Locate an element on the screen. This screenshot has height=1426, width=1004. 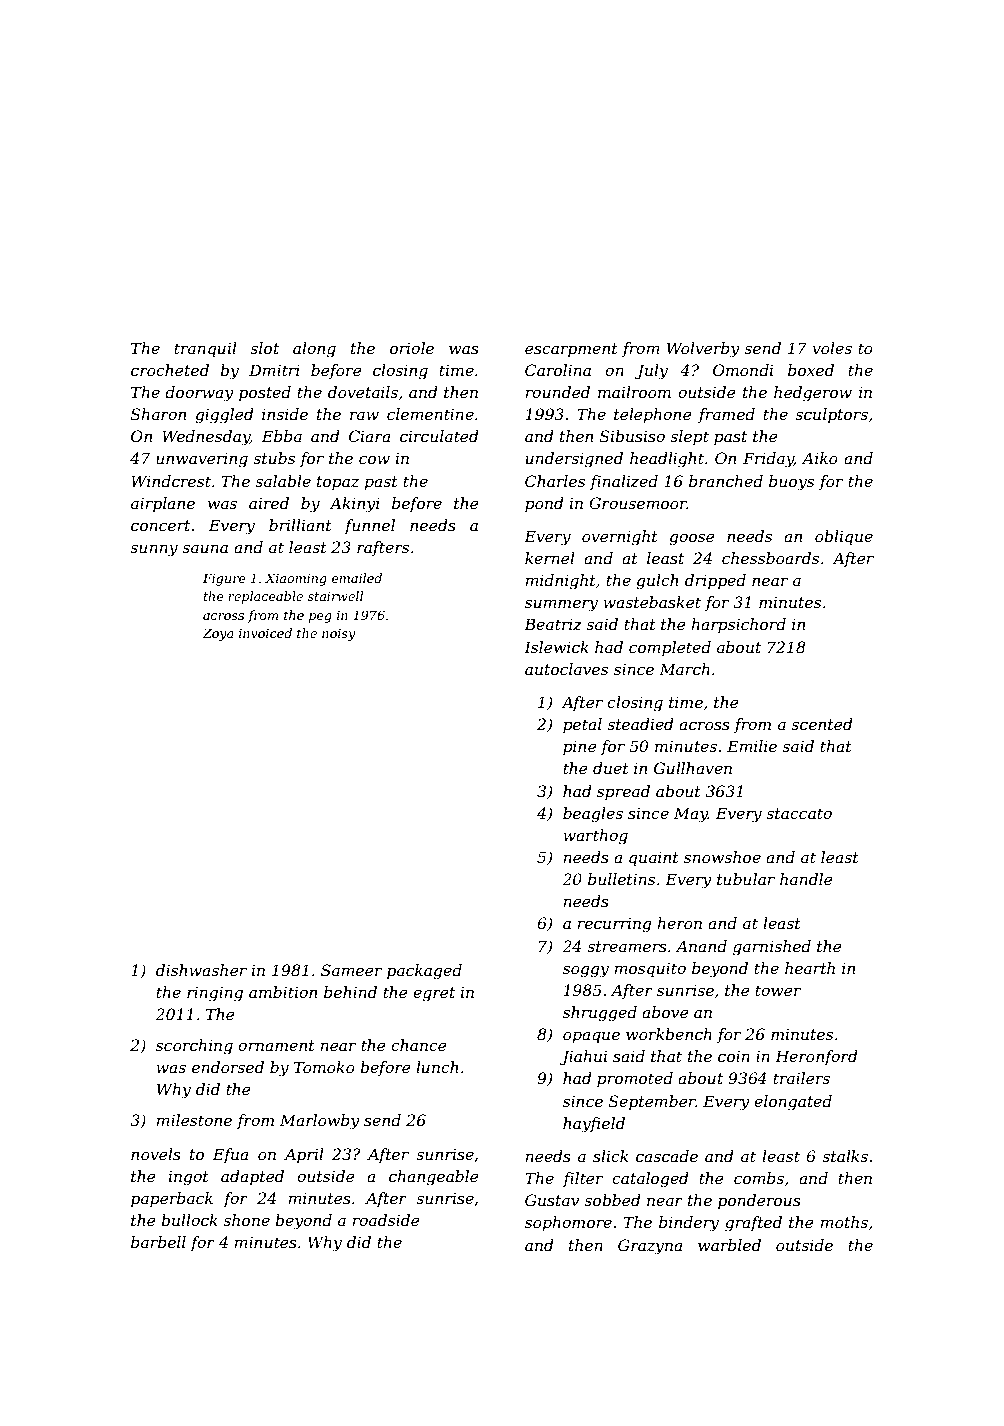
sophomore is located at coordinates (568, 1224).
